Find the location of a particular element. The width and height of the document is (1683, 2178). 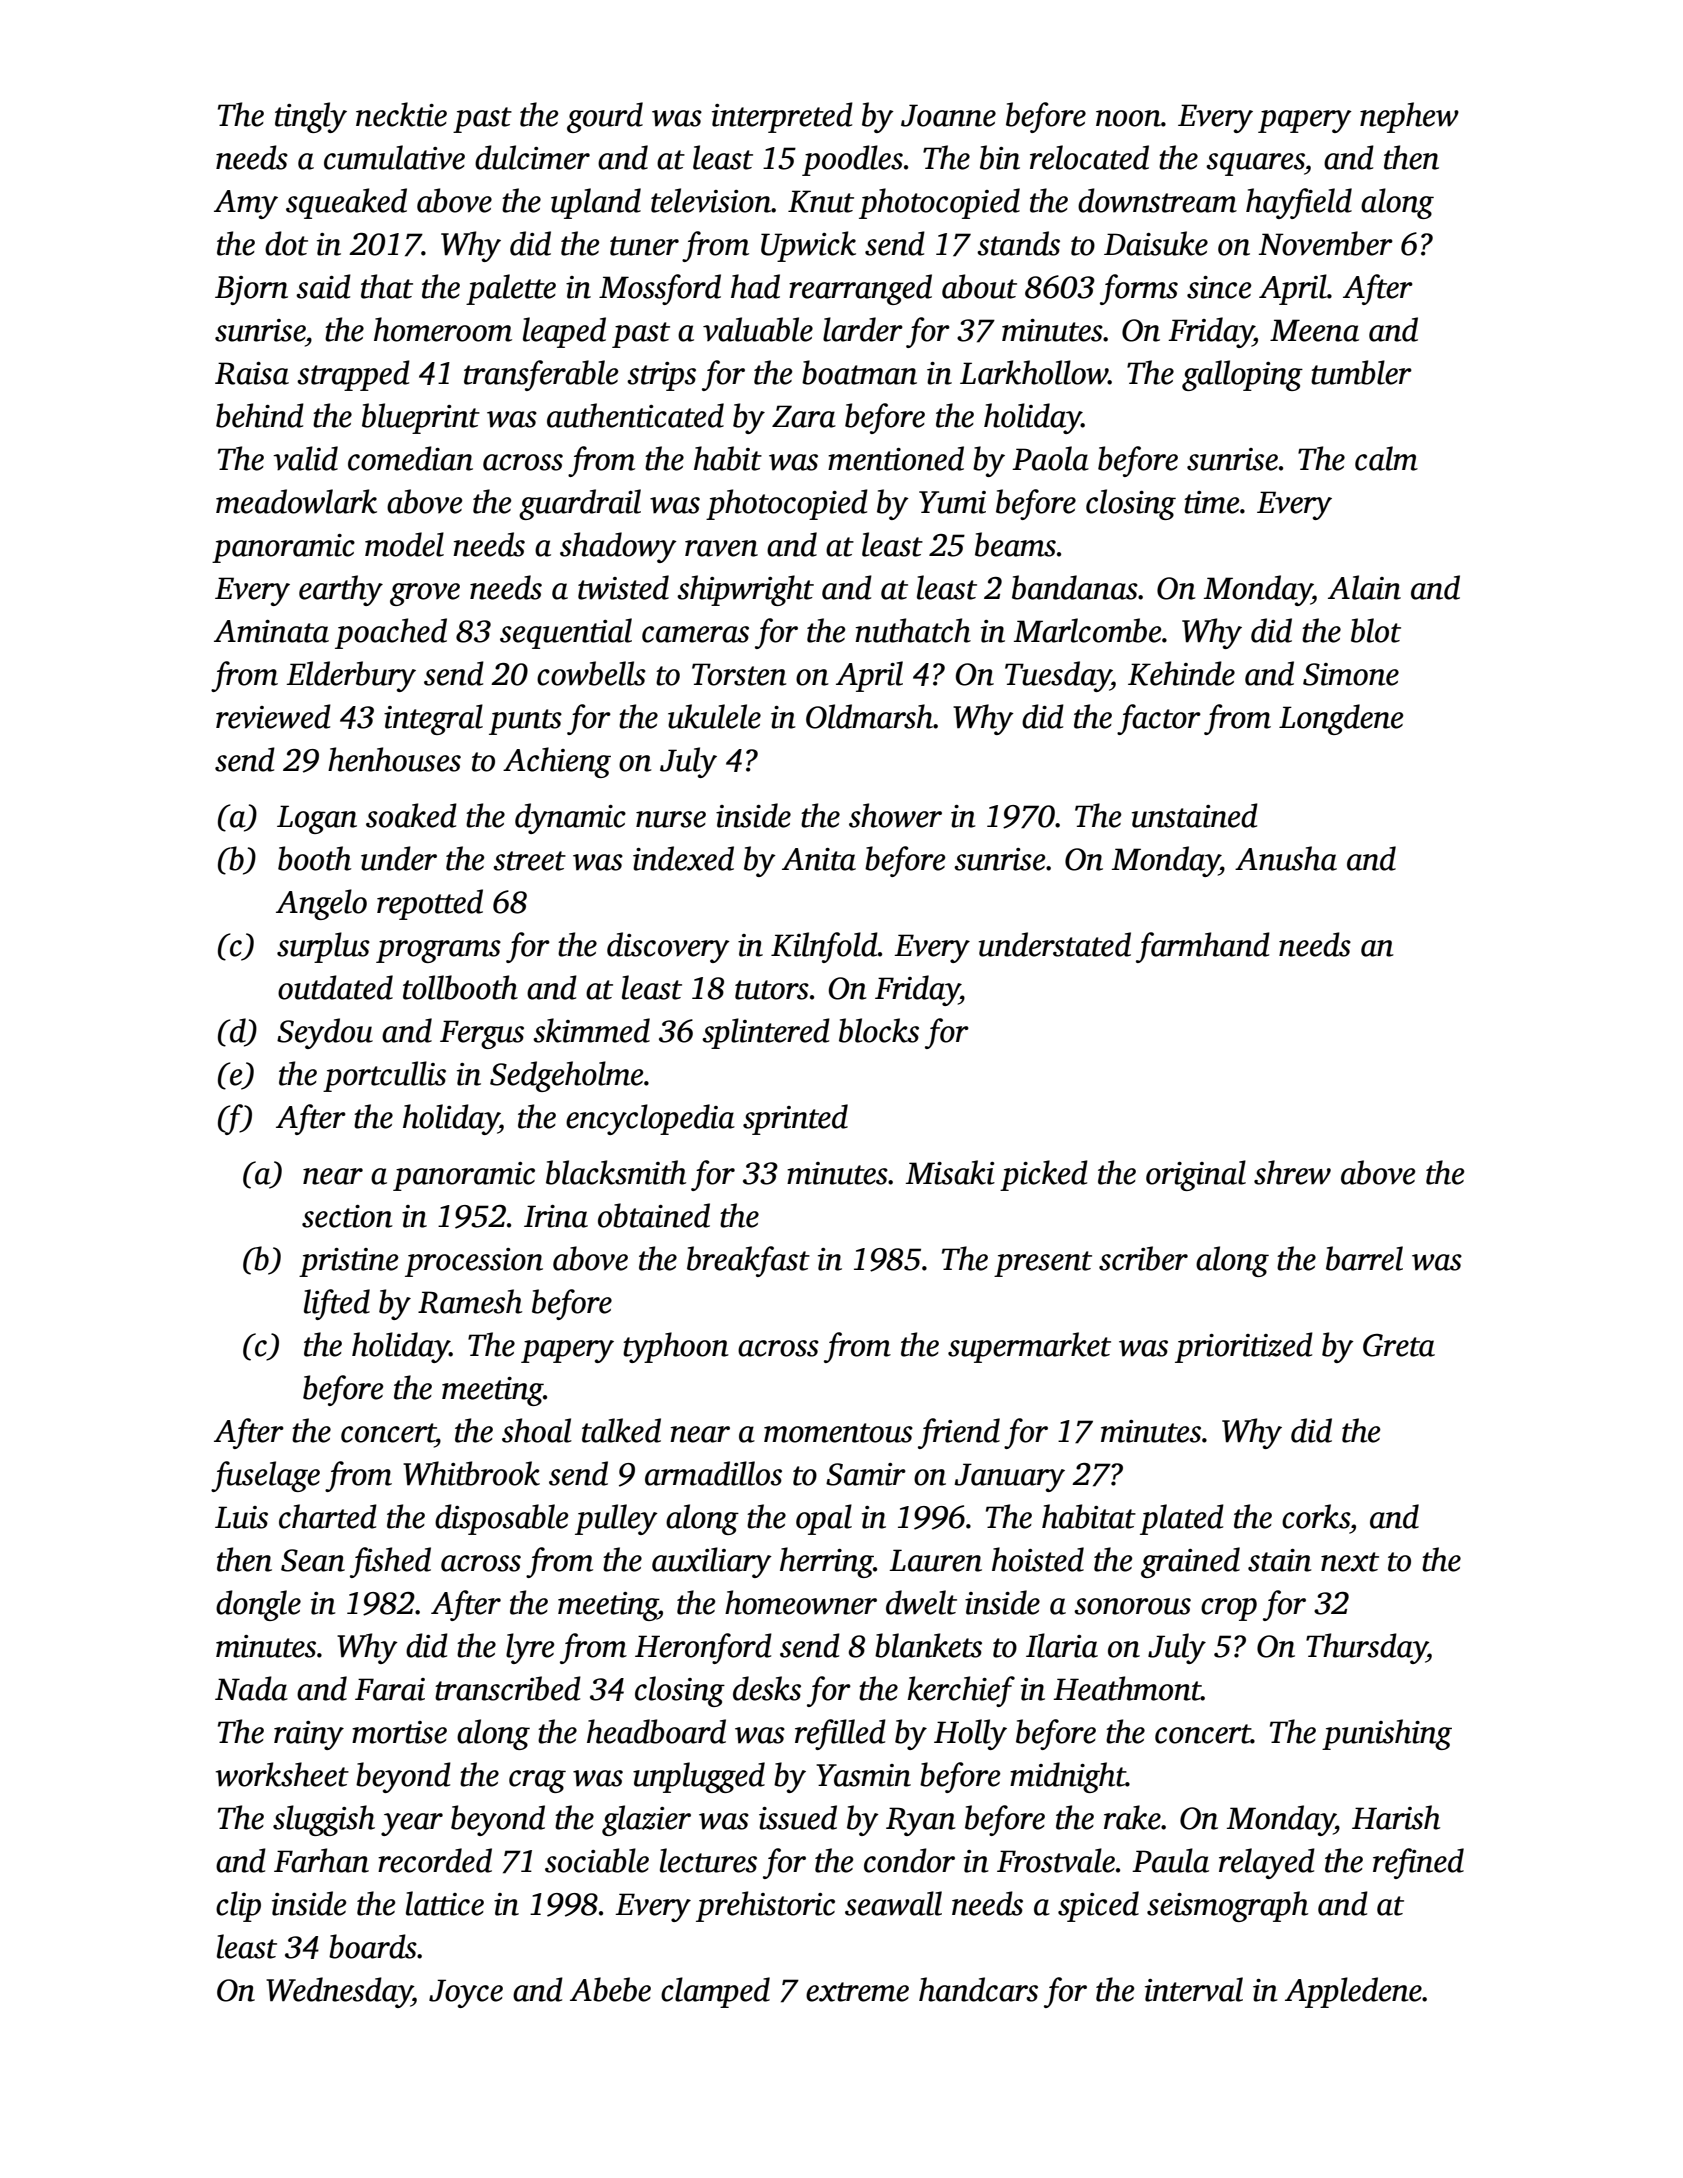

homeowner is located at coordinates (801, 1602).
